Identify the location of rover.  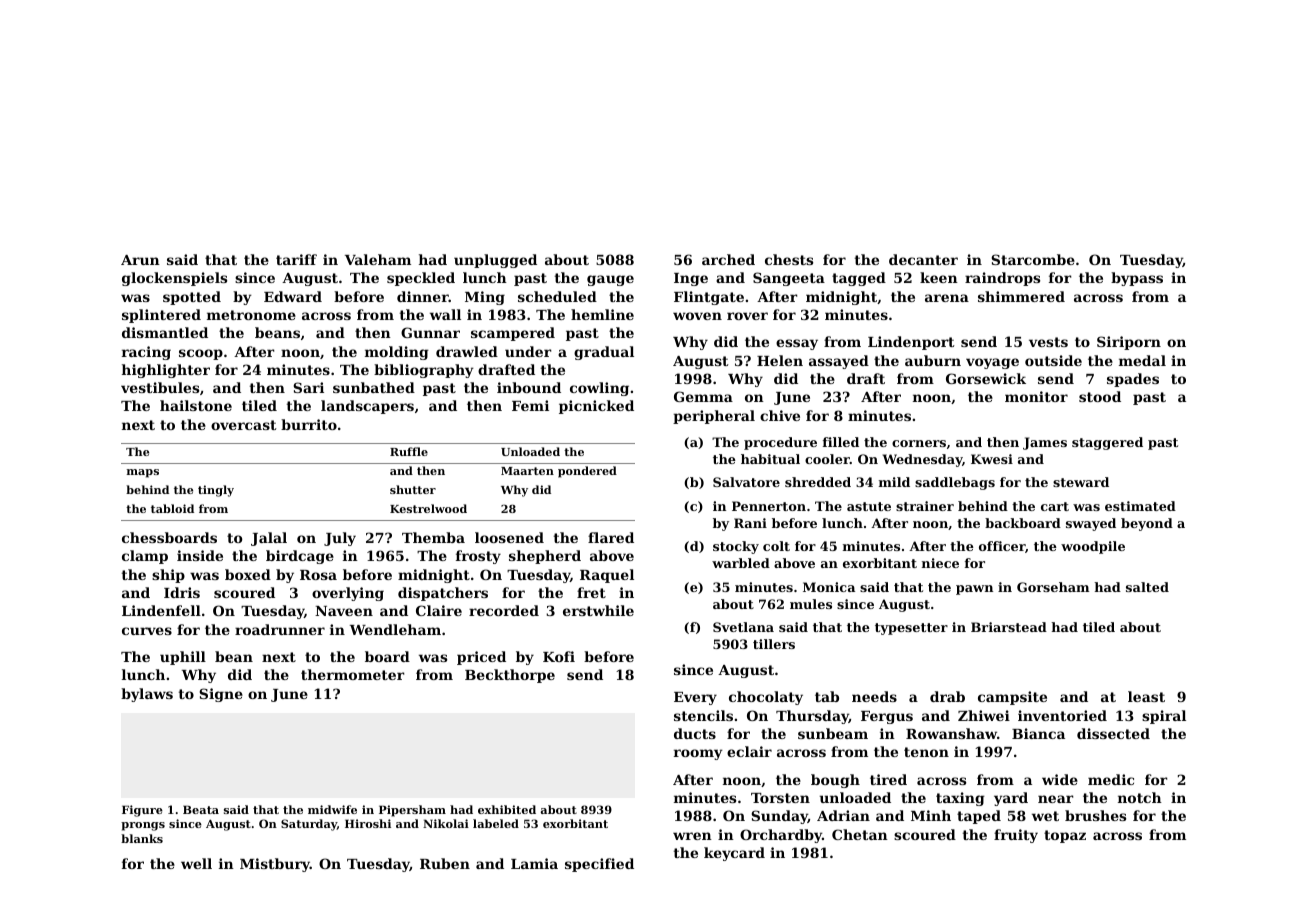
(747, 316).
